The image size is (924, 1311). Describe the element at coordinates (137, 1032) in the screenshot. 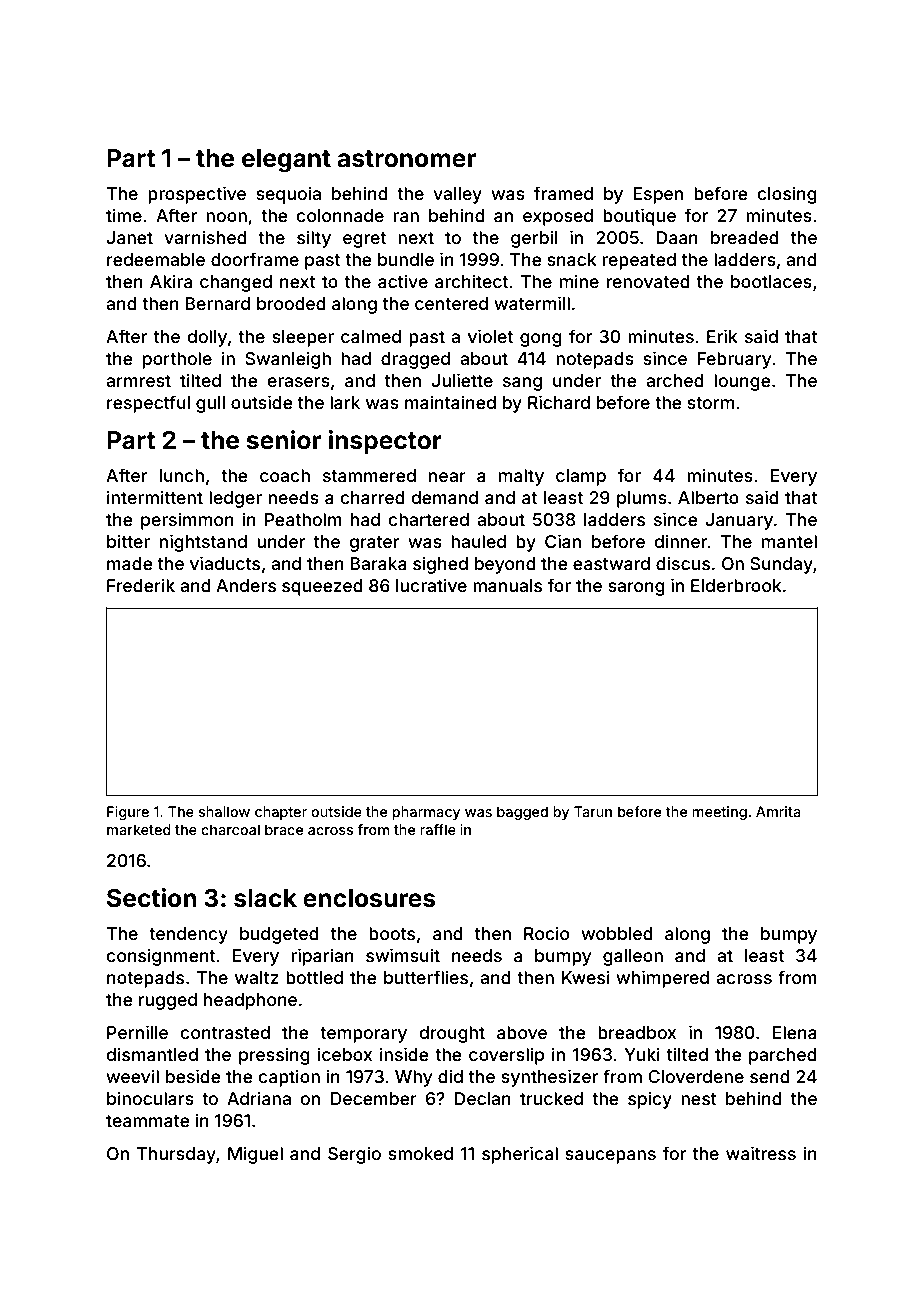

I see `Pernille` at that location.
